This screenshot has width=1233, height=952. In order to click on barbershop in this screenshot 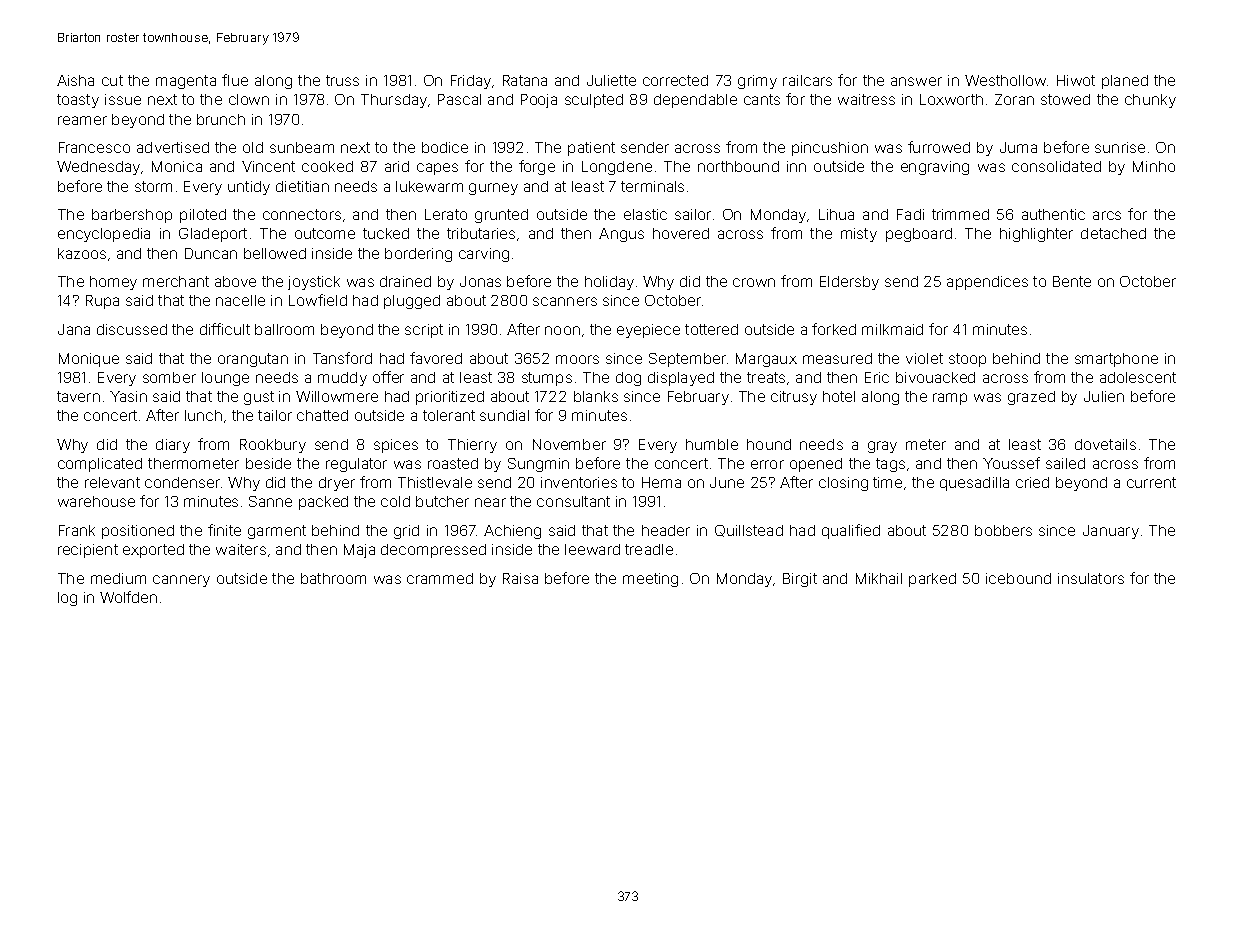, I will do `click(132, 216)`.
